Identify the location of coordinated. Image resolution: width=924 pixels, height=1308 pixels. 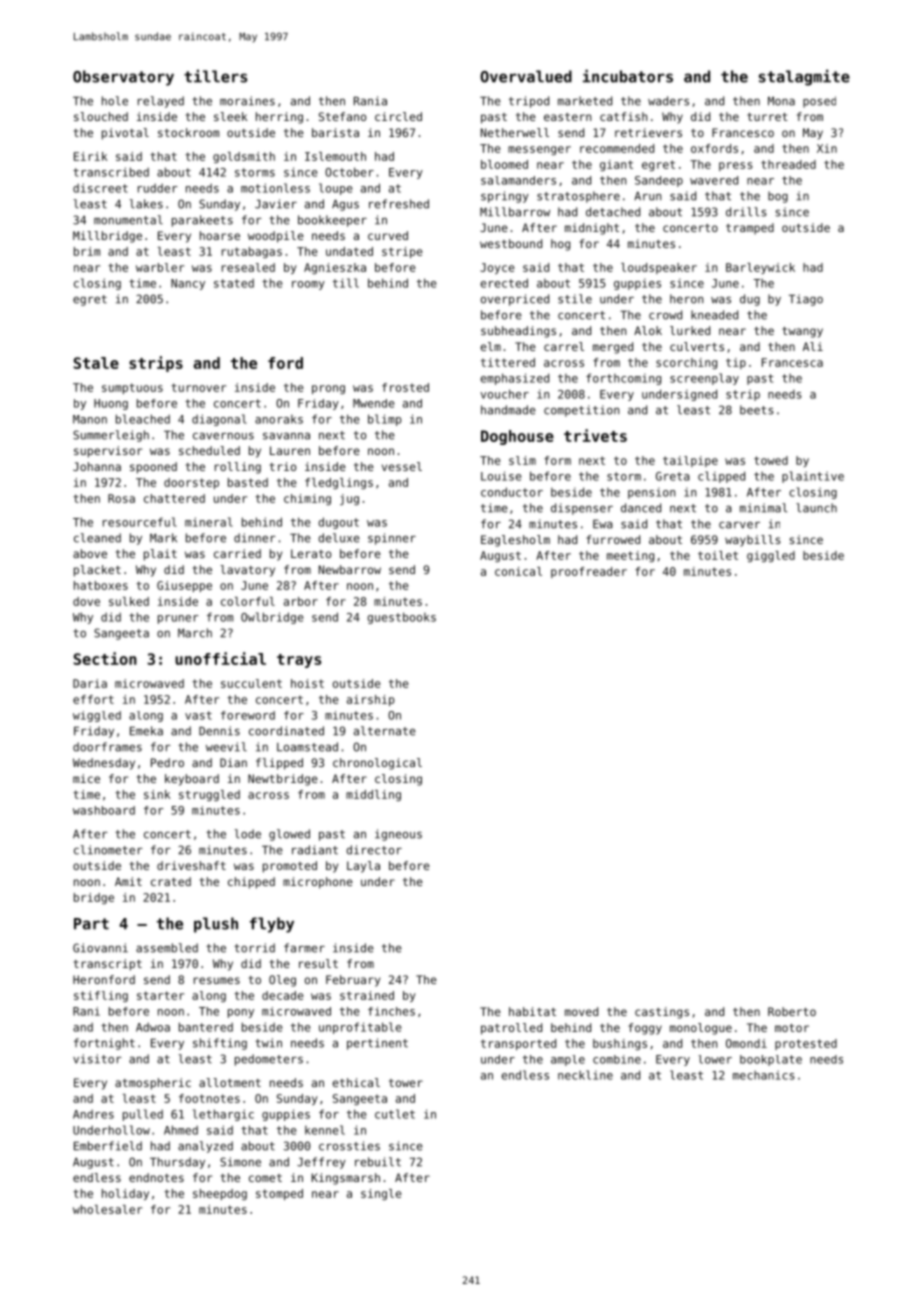
(286, 731).
